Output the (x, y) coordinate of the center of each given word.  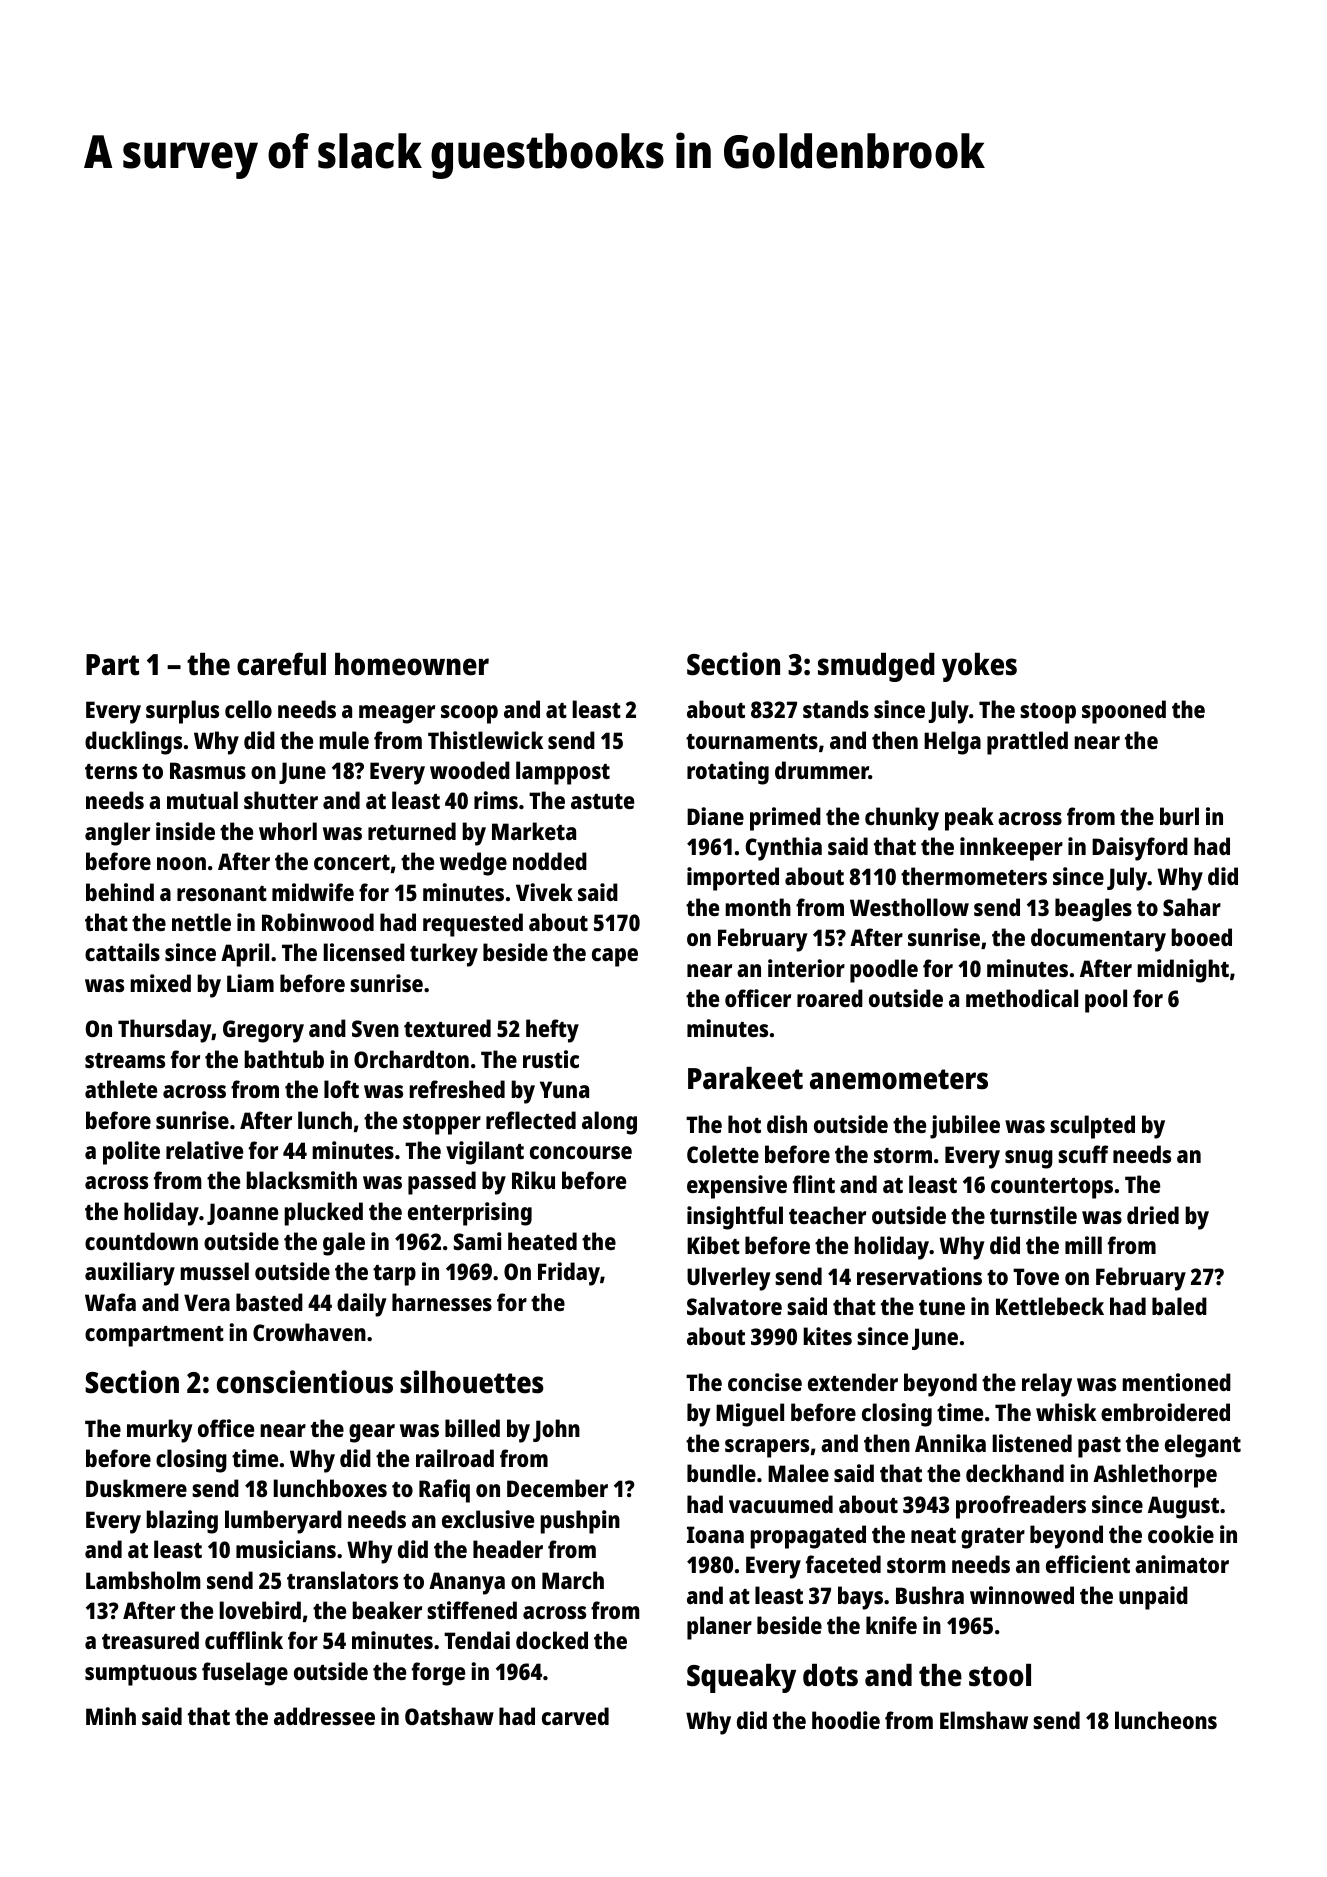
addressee (324, 1716)
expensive (737, 1187)
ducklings (133, 743)
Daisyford (1140, 849)
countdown (141, 1241)
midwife (313, 892)
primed (785, 819)
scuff (1083, 1154)
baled (1179, 1306)
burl (1179, 816)
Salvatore (734, 1306)
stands (836, 709)
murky (160, 1431)
